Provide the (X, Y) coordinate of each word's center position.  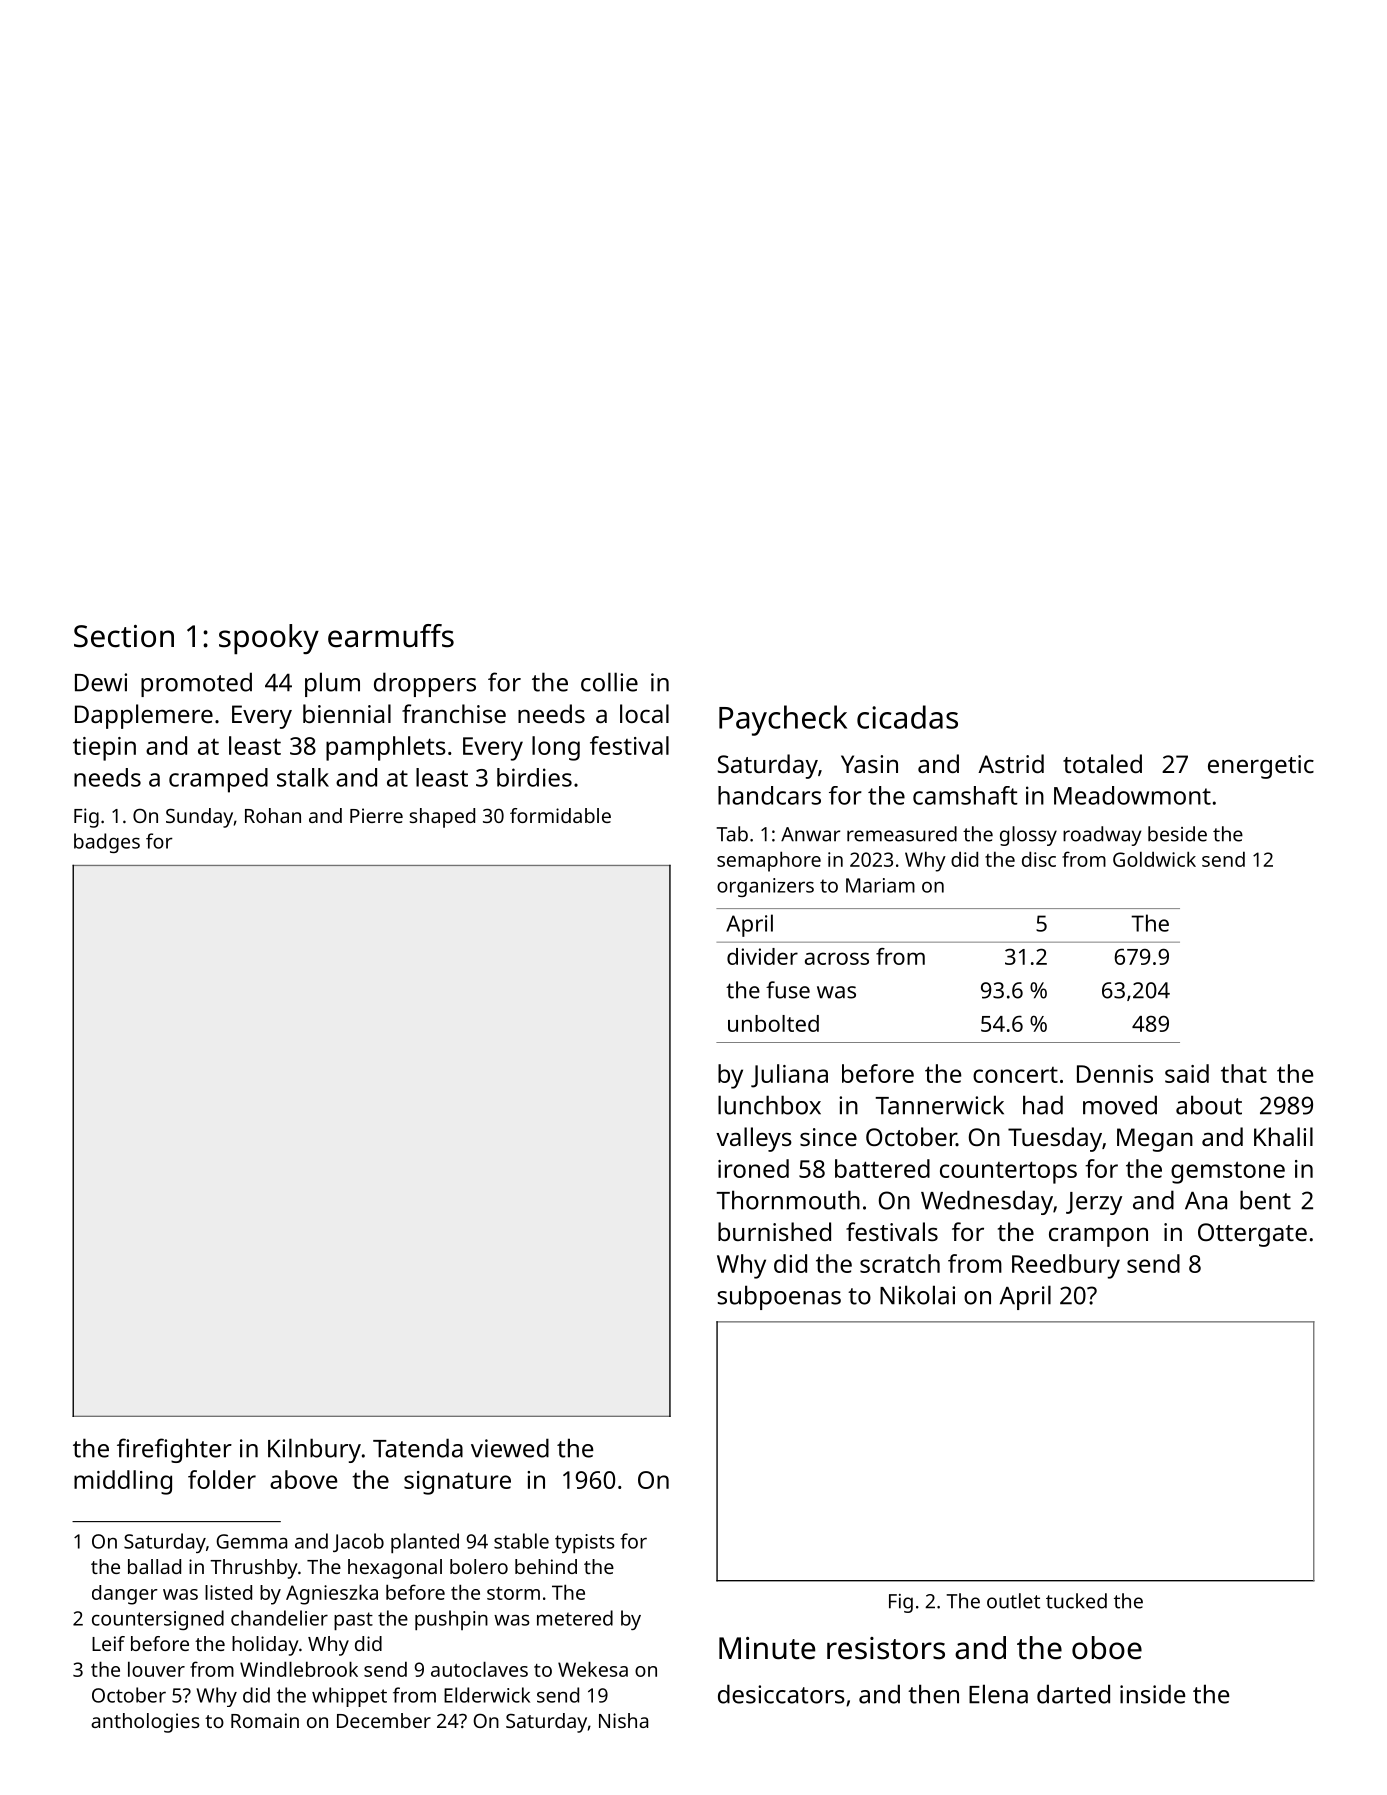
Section (124, 636)
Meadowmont (1132, 795)
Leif (108, 1643)
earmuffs (391, 636)
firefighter (174, 1450)
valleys (754, 1139)
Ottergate (1252, 1235)
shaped (442, 818)
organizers (765, 887)
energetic (1261, 767)
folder (222, 1479)
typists (585, 1543)
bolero (479, 1566)
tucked (1076, 1601)
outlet (1013, 1601)
